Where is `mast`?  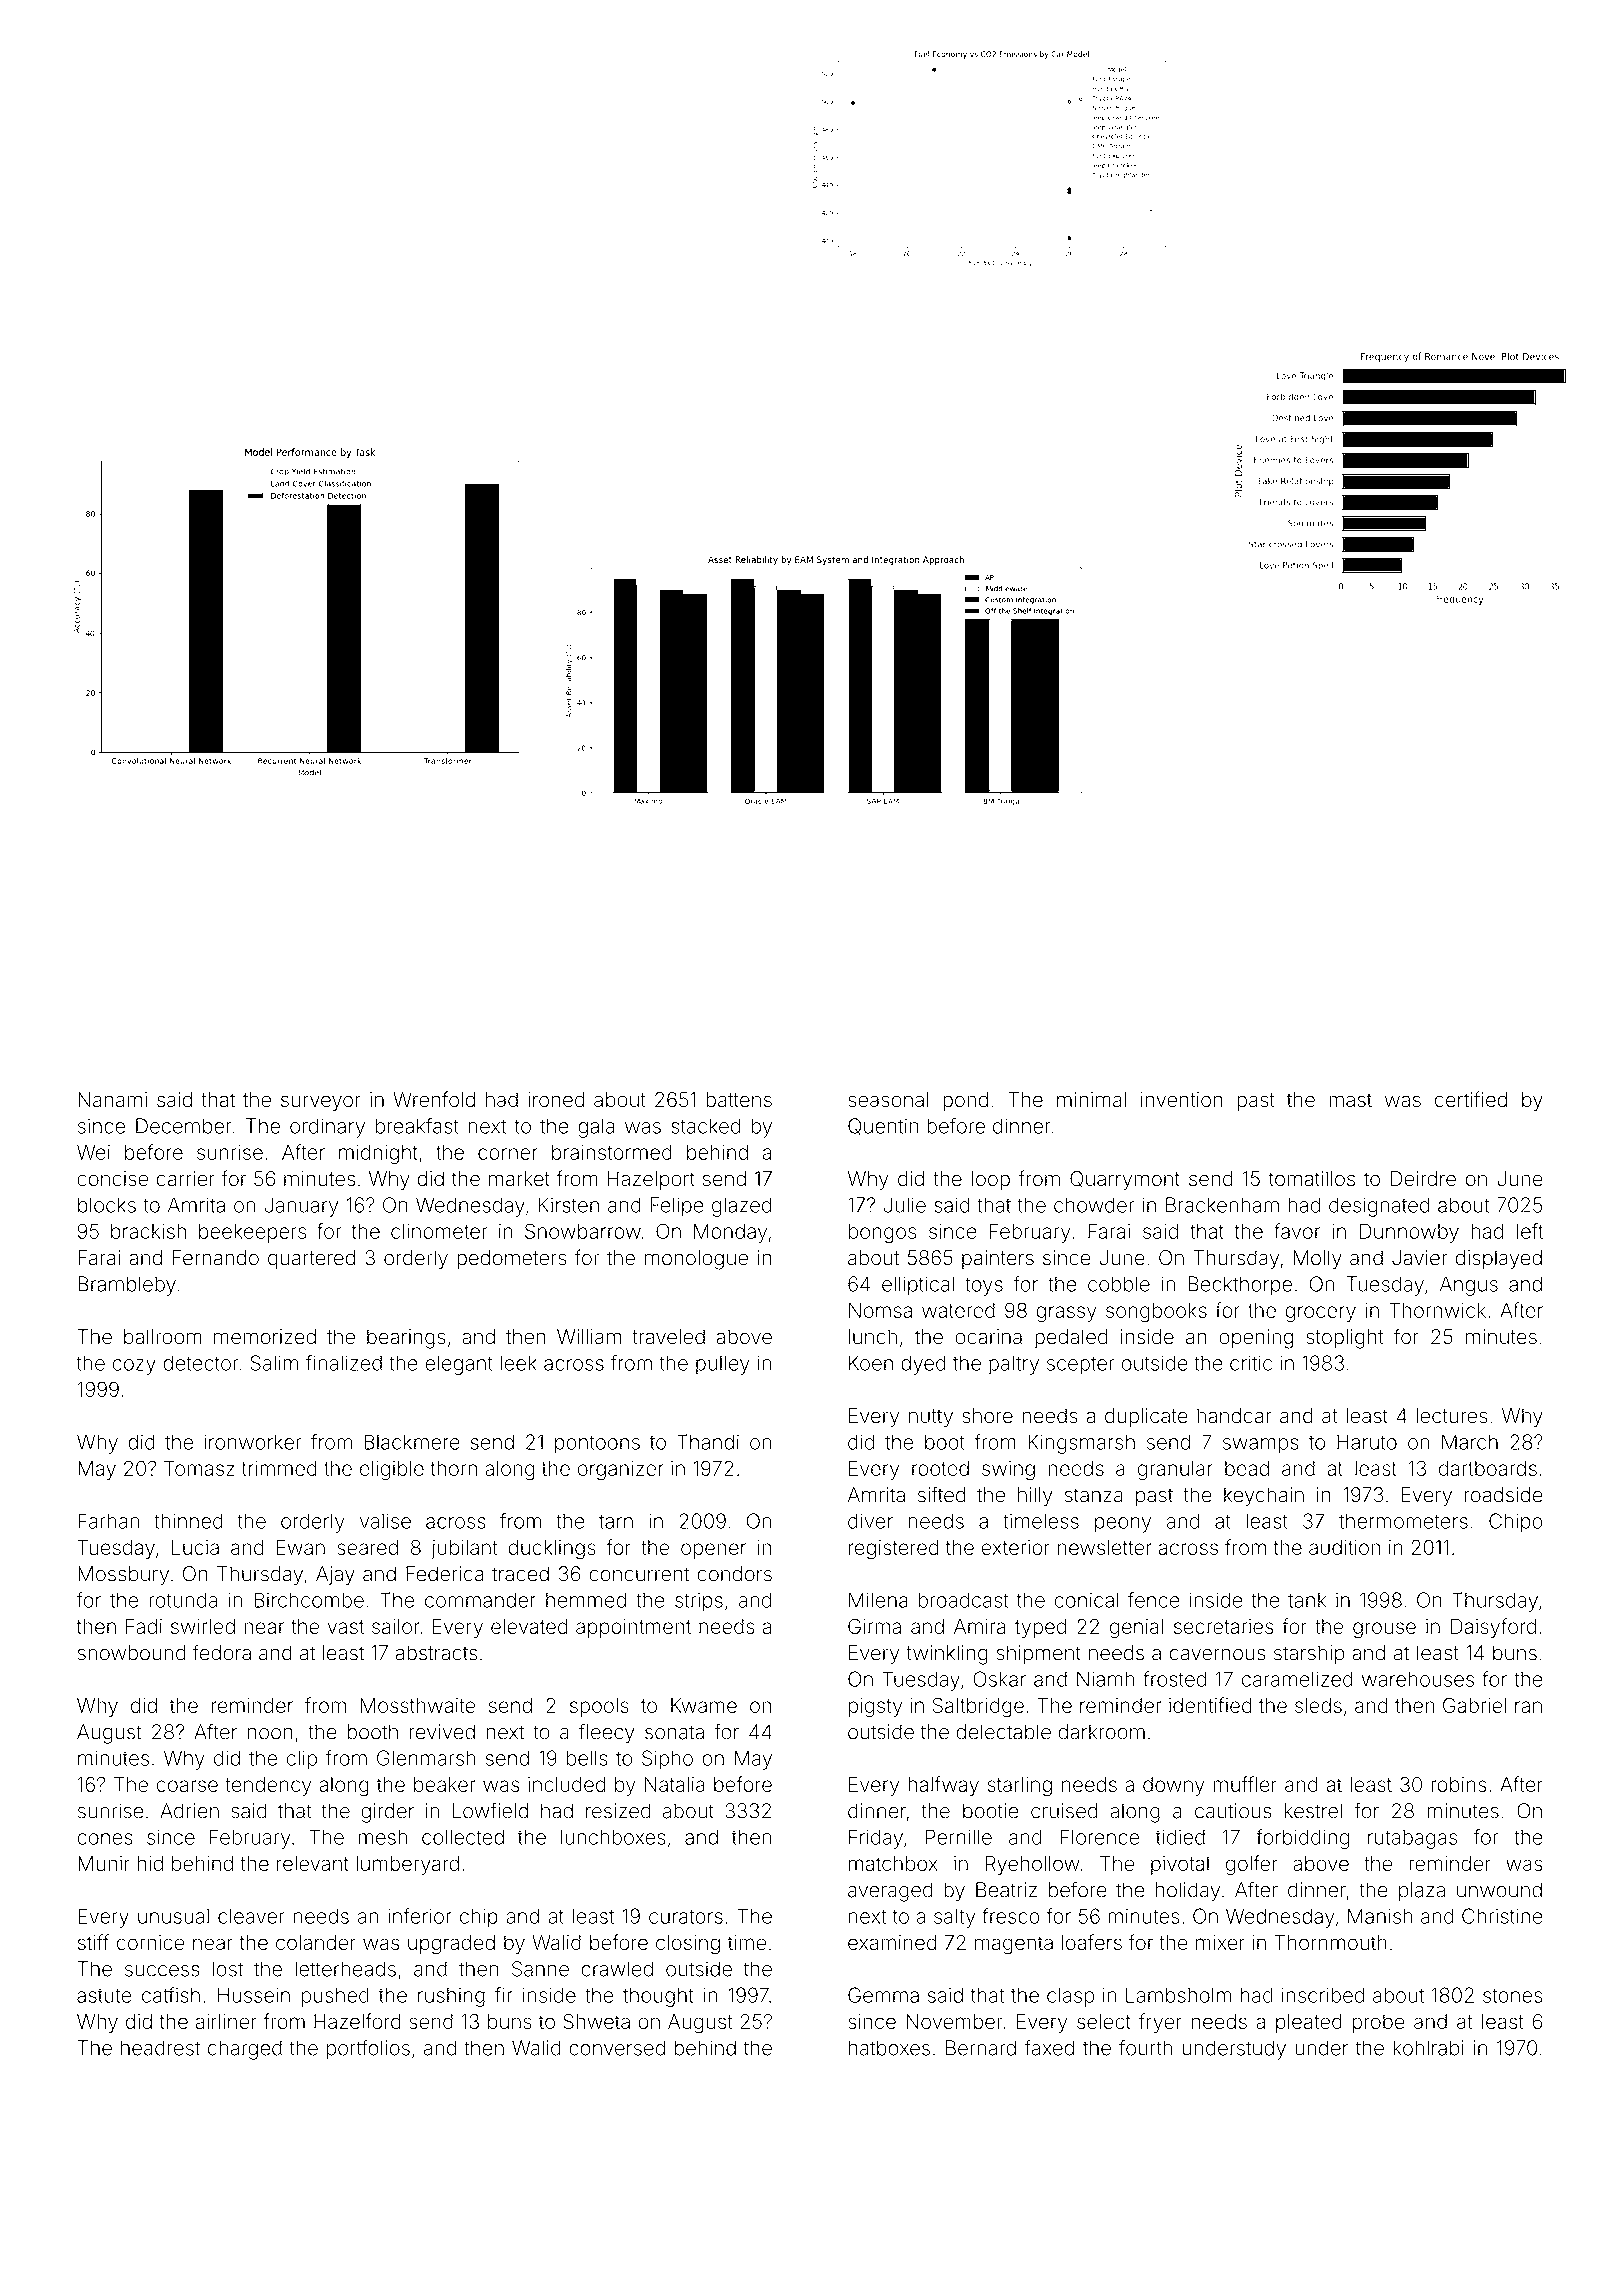 mast is located at coordinates (1350, 1100).
